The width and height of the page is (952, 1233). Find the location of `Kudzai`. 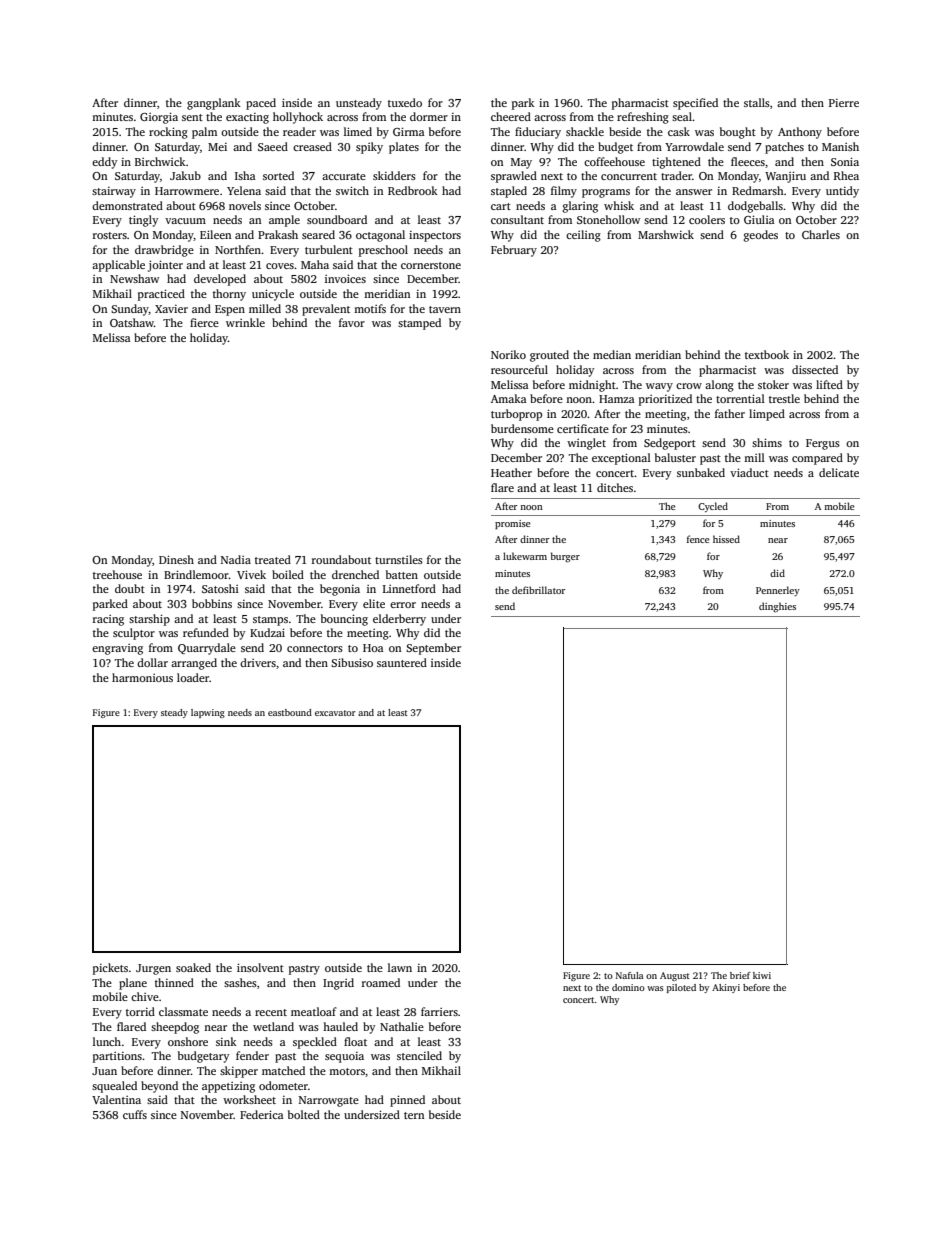

Kudzai is located at coordinates (267, 632).
